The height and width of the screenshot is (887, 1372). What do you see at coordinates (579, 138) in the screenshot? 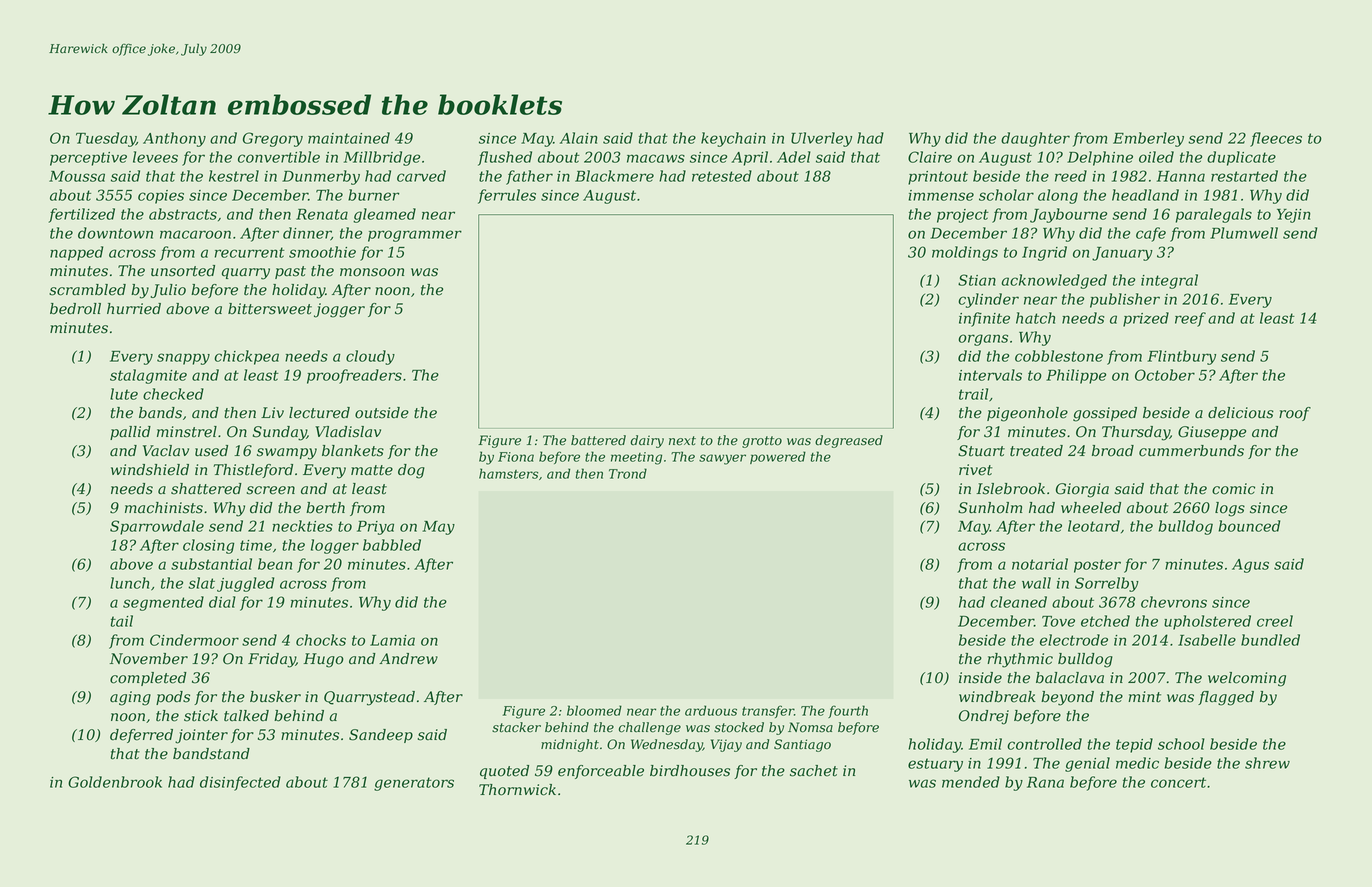
I see `Alain` at bounding box center [579, 138].
